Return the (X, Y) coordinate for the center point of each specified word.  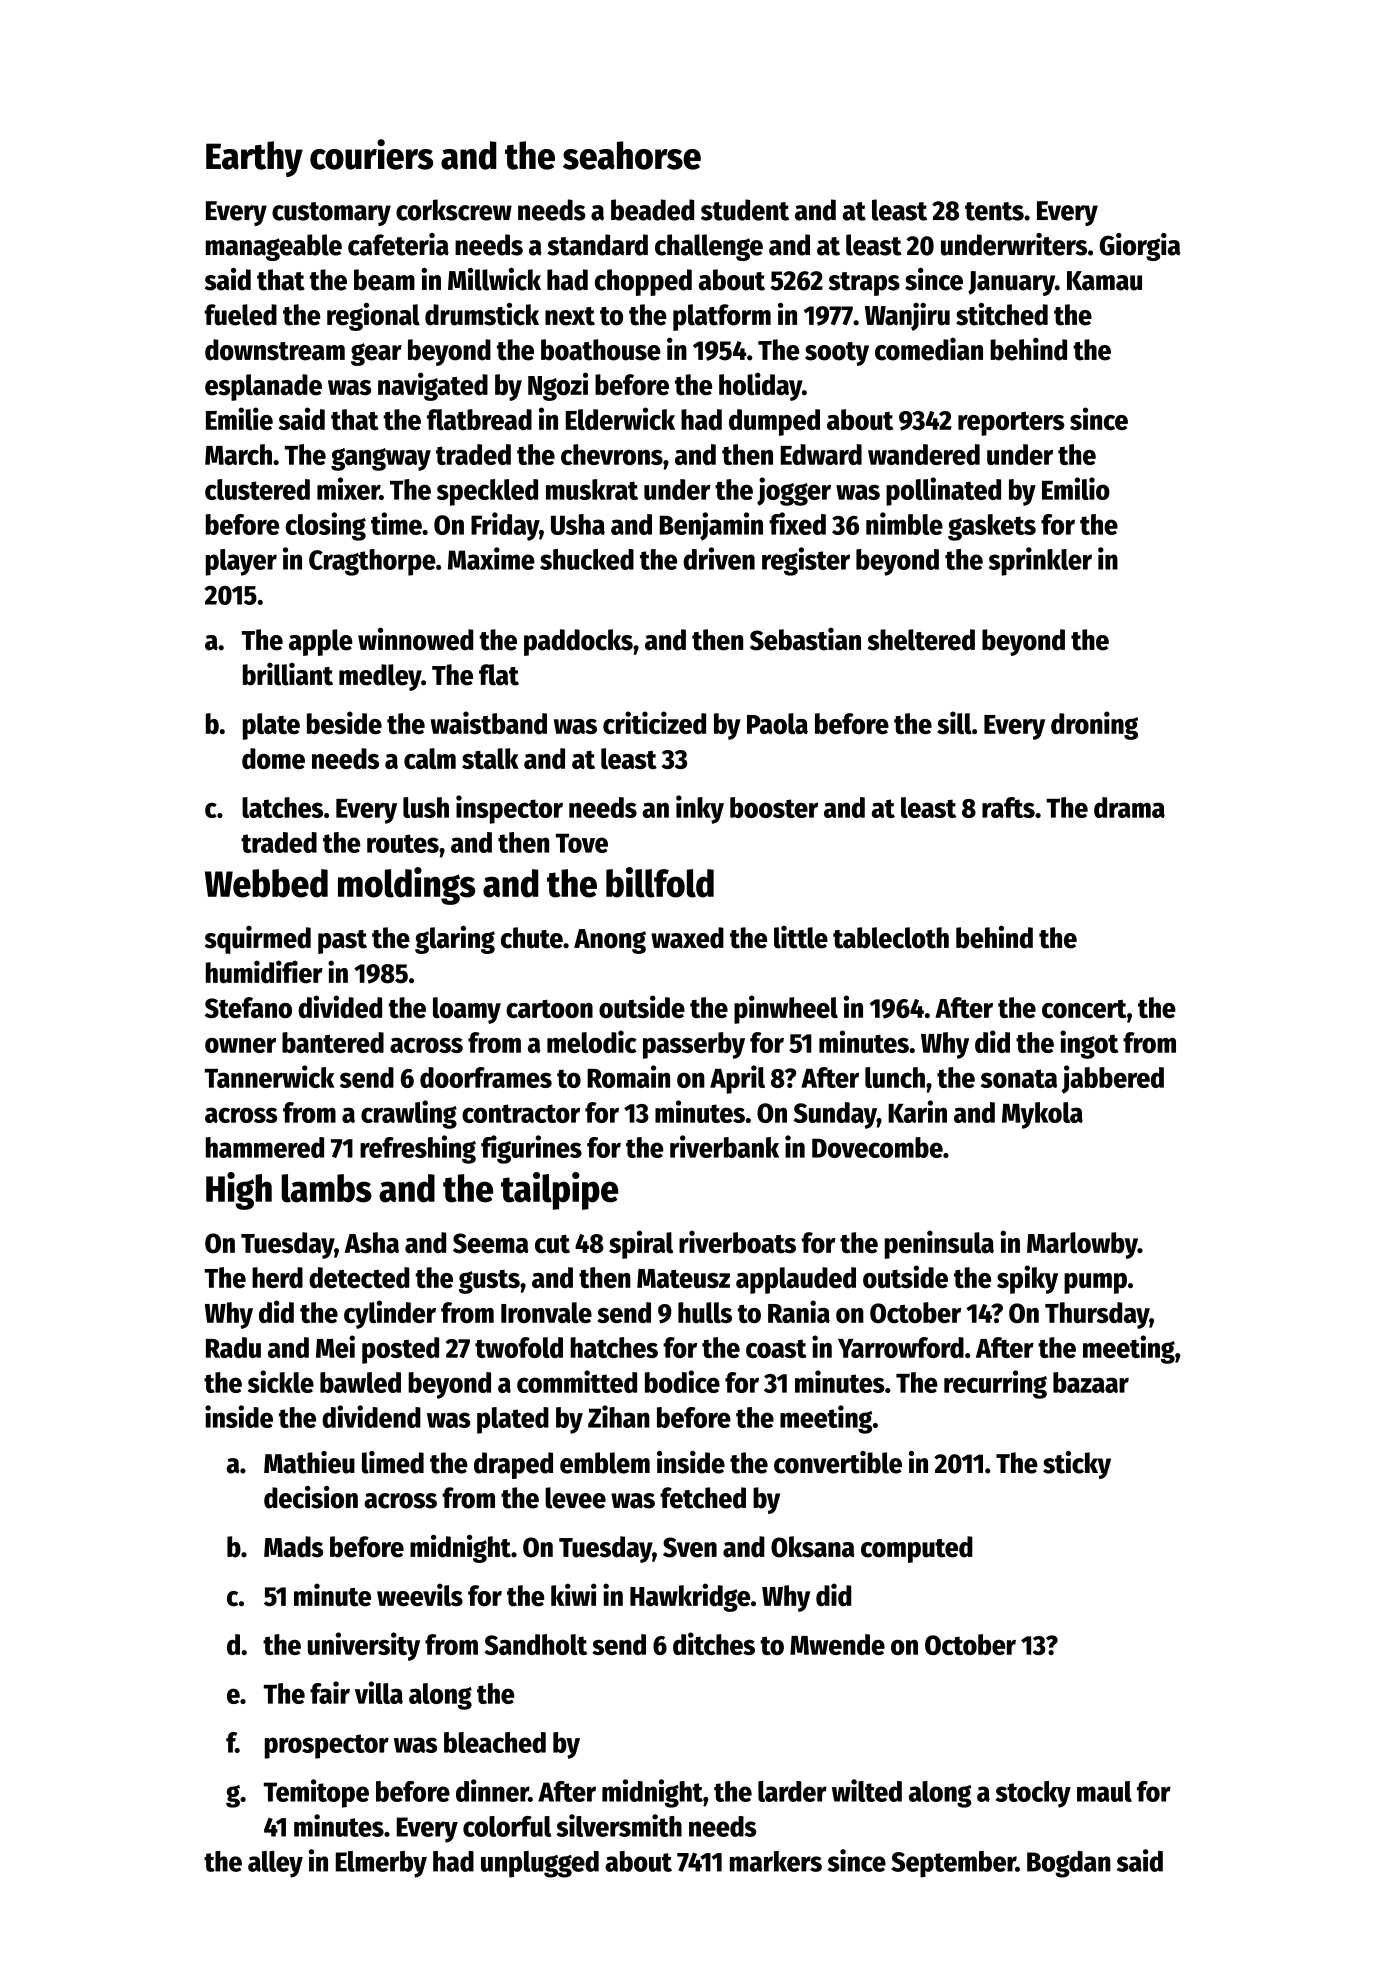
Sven (690, 1547)
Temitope (316, 1793)
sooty (837, 354)
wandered (924, 454)
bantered (333, 1042)
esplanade (263, 387)
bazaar (1091, 1382)
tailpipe (559, 1191)
